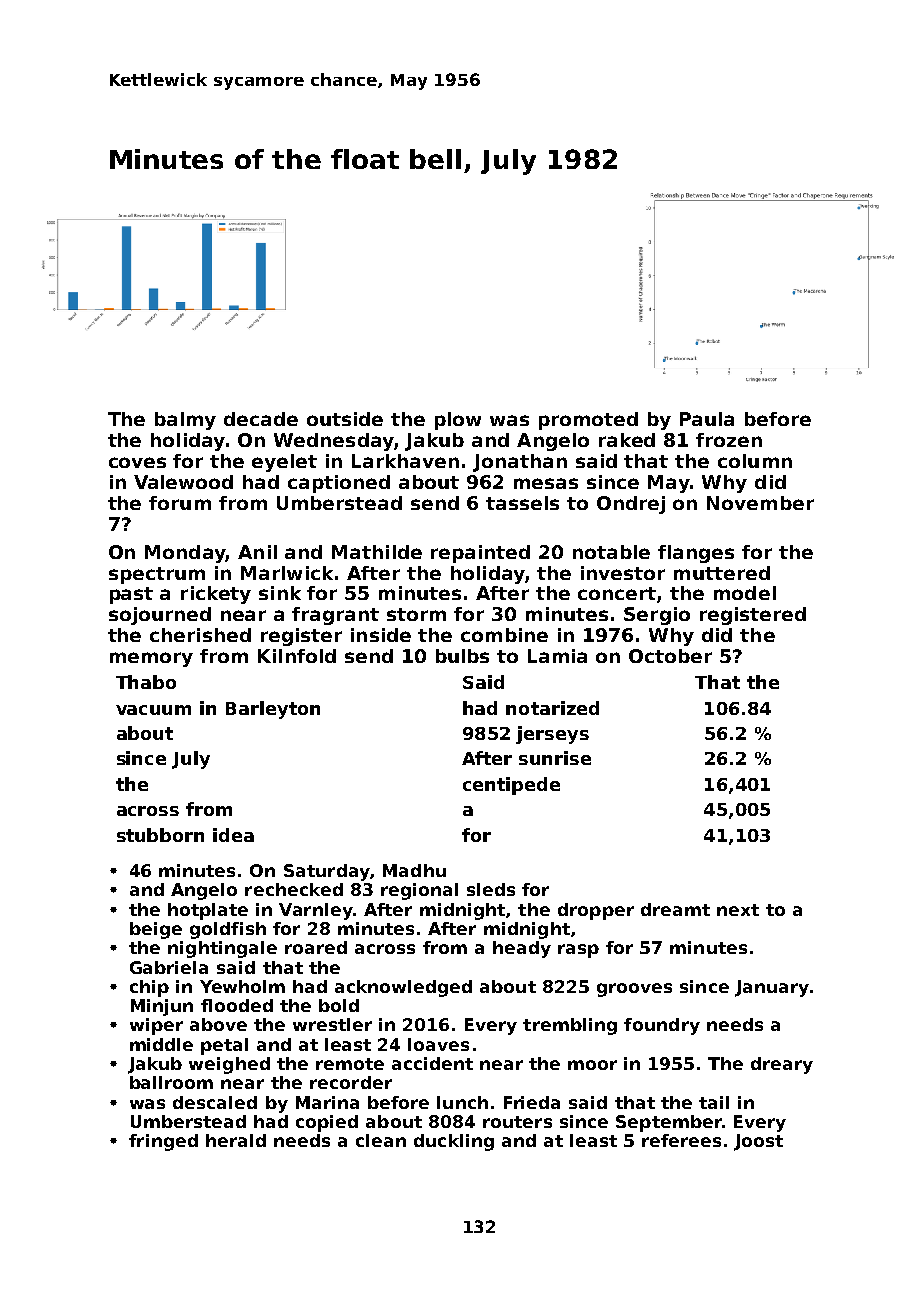 This page has width=924, height=1311. What do you see at coordinates (657, 616) in the page?
I see `Sergio` at bounding box center [657, 616].
